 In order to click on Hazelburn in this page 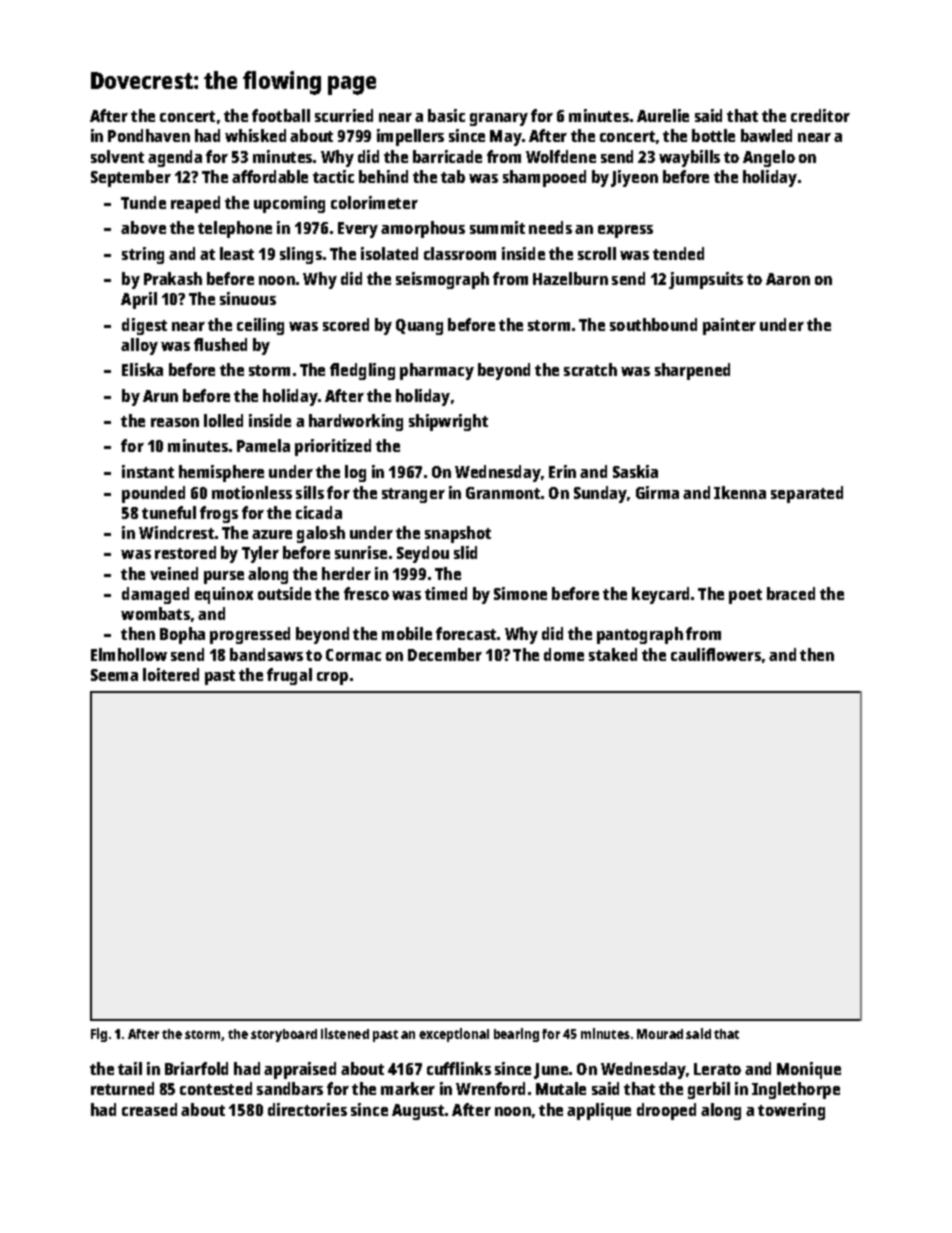, I will do `click(570, 278)`.
